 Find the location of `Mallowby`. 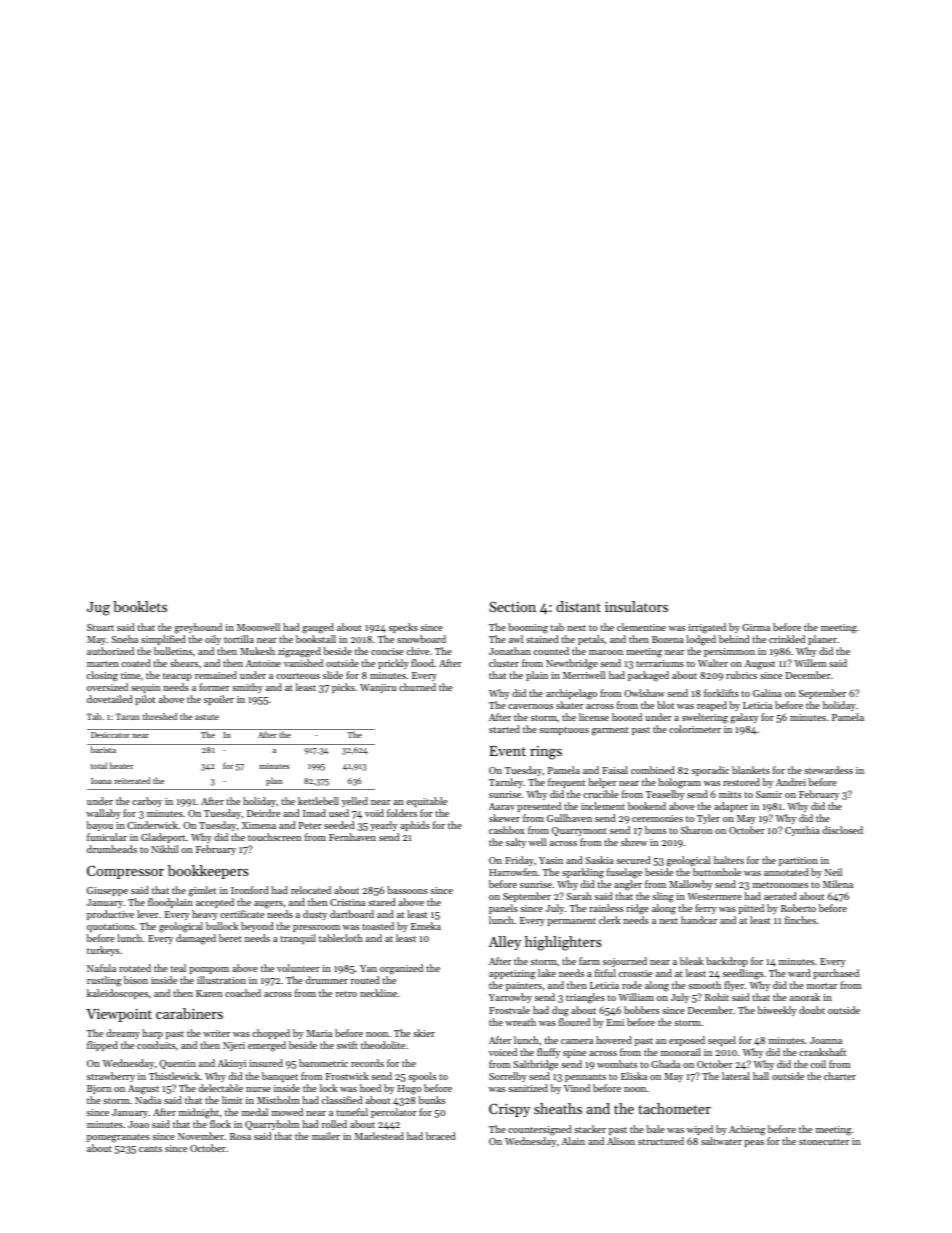

Mallowby is located at coordinates (691, 885).
